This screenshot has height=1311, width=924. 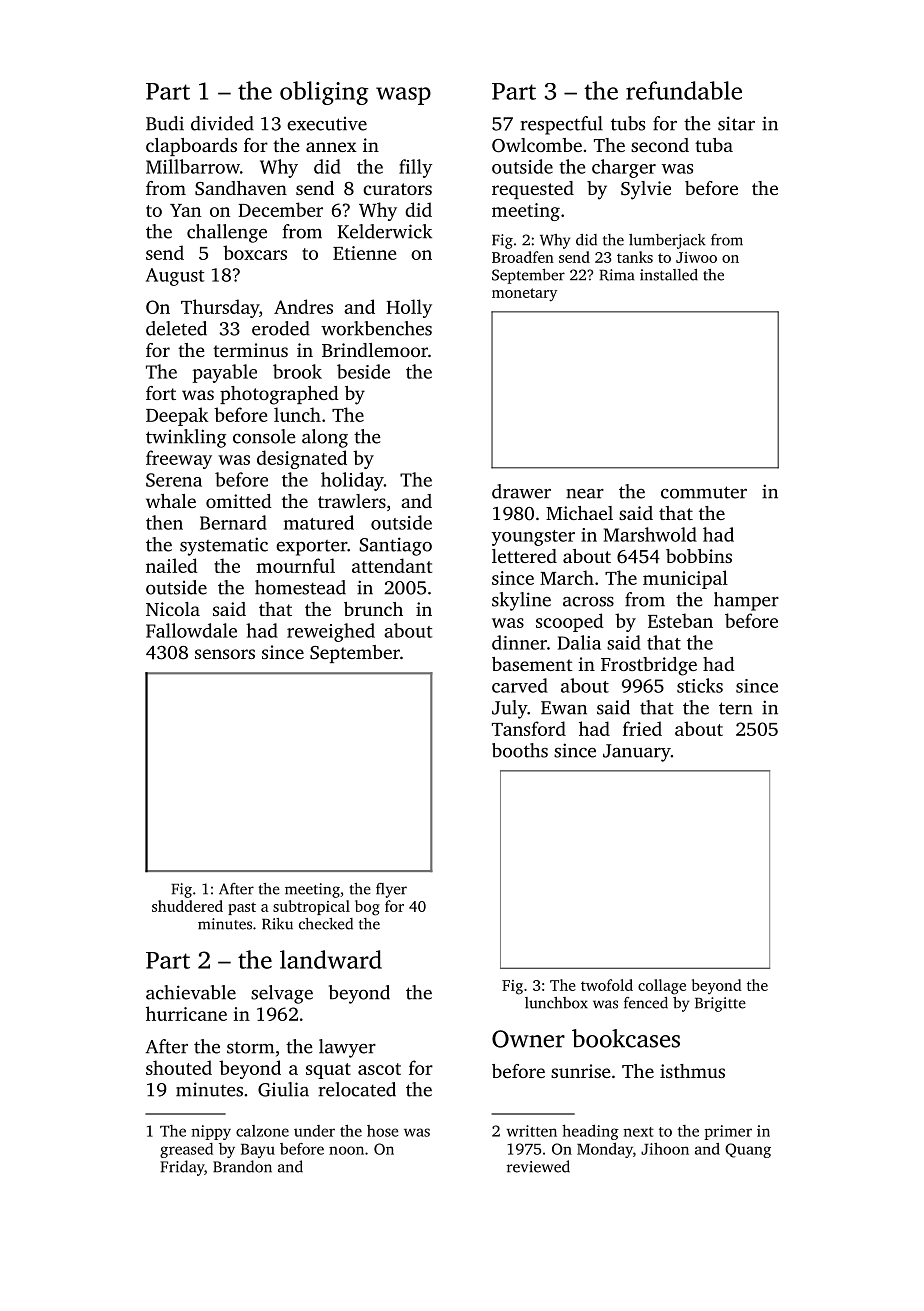 I want to click on Budi, so click(x=165, y=123).
